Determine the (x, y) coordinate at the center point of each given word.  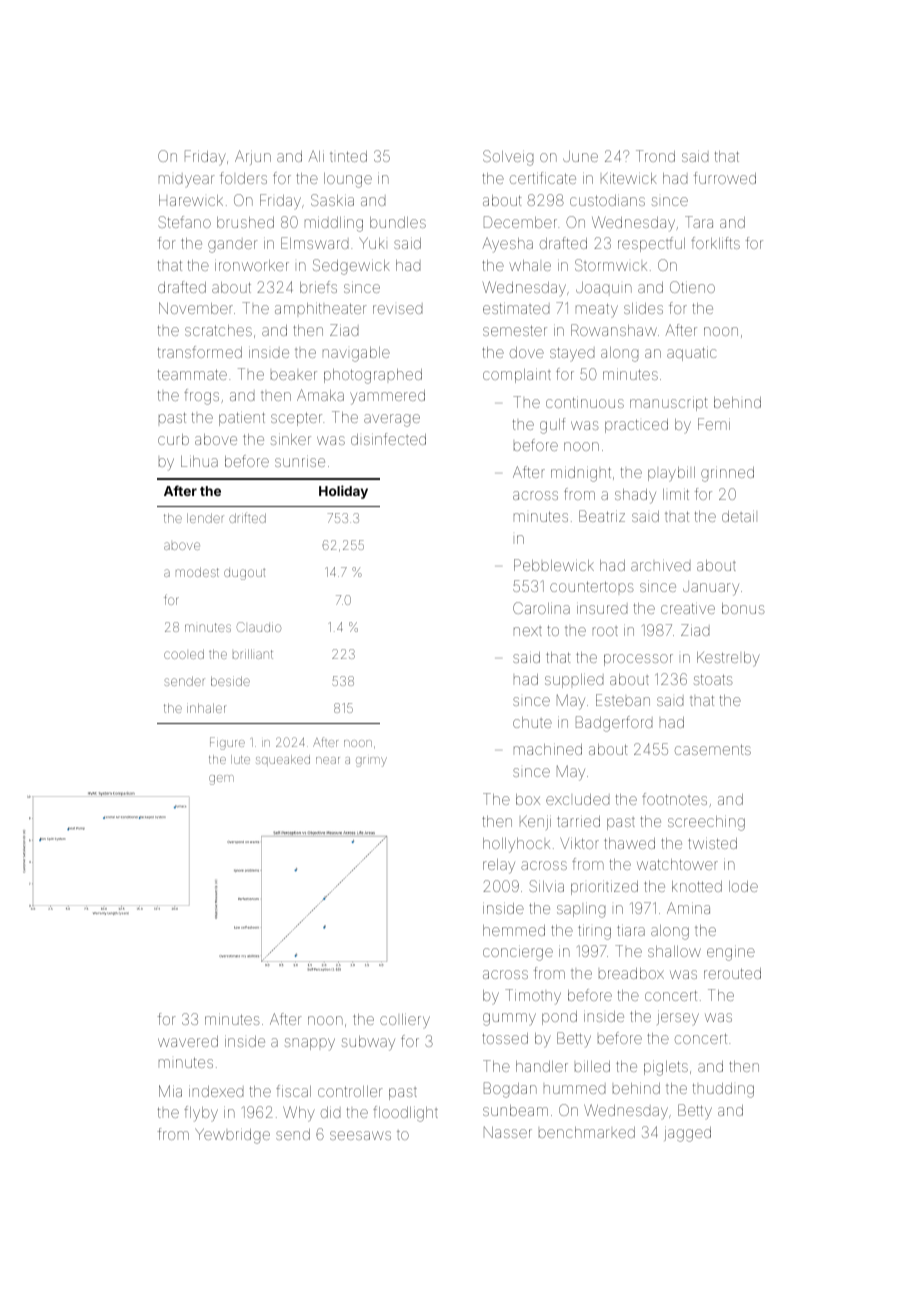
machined (548, 749)
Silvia (546, 886)
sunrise (300, 461)
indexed (216, 1091)
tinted (348, 156)
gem (221, 780)
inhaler (206, 708)
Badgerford (614, 724)
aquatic (692, 353)
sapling (581, 910)
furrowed (725, 178)
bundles (398, 222)
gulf (552, 426)
